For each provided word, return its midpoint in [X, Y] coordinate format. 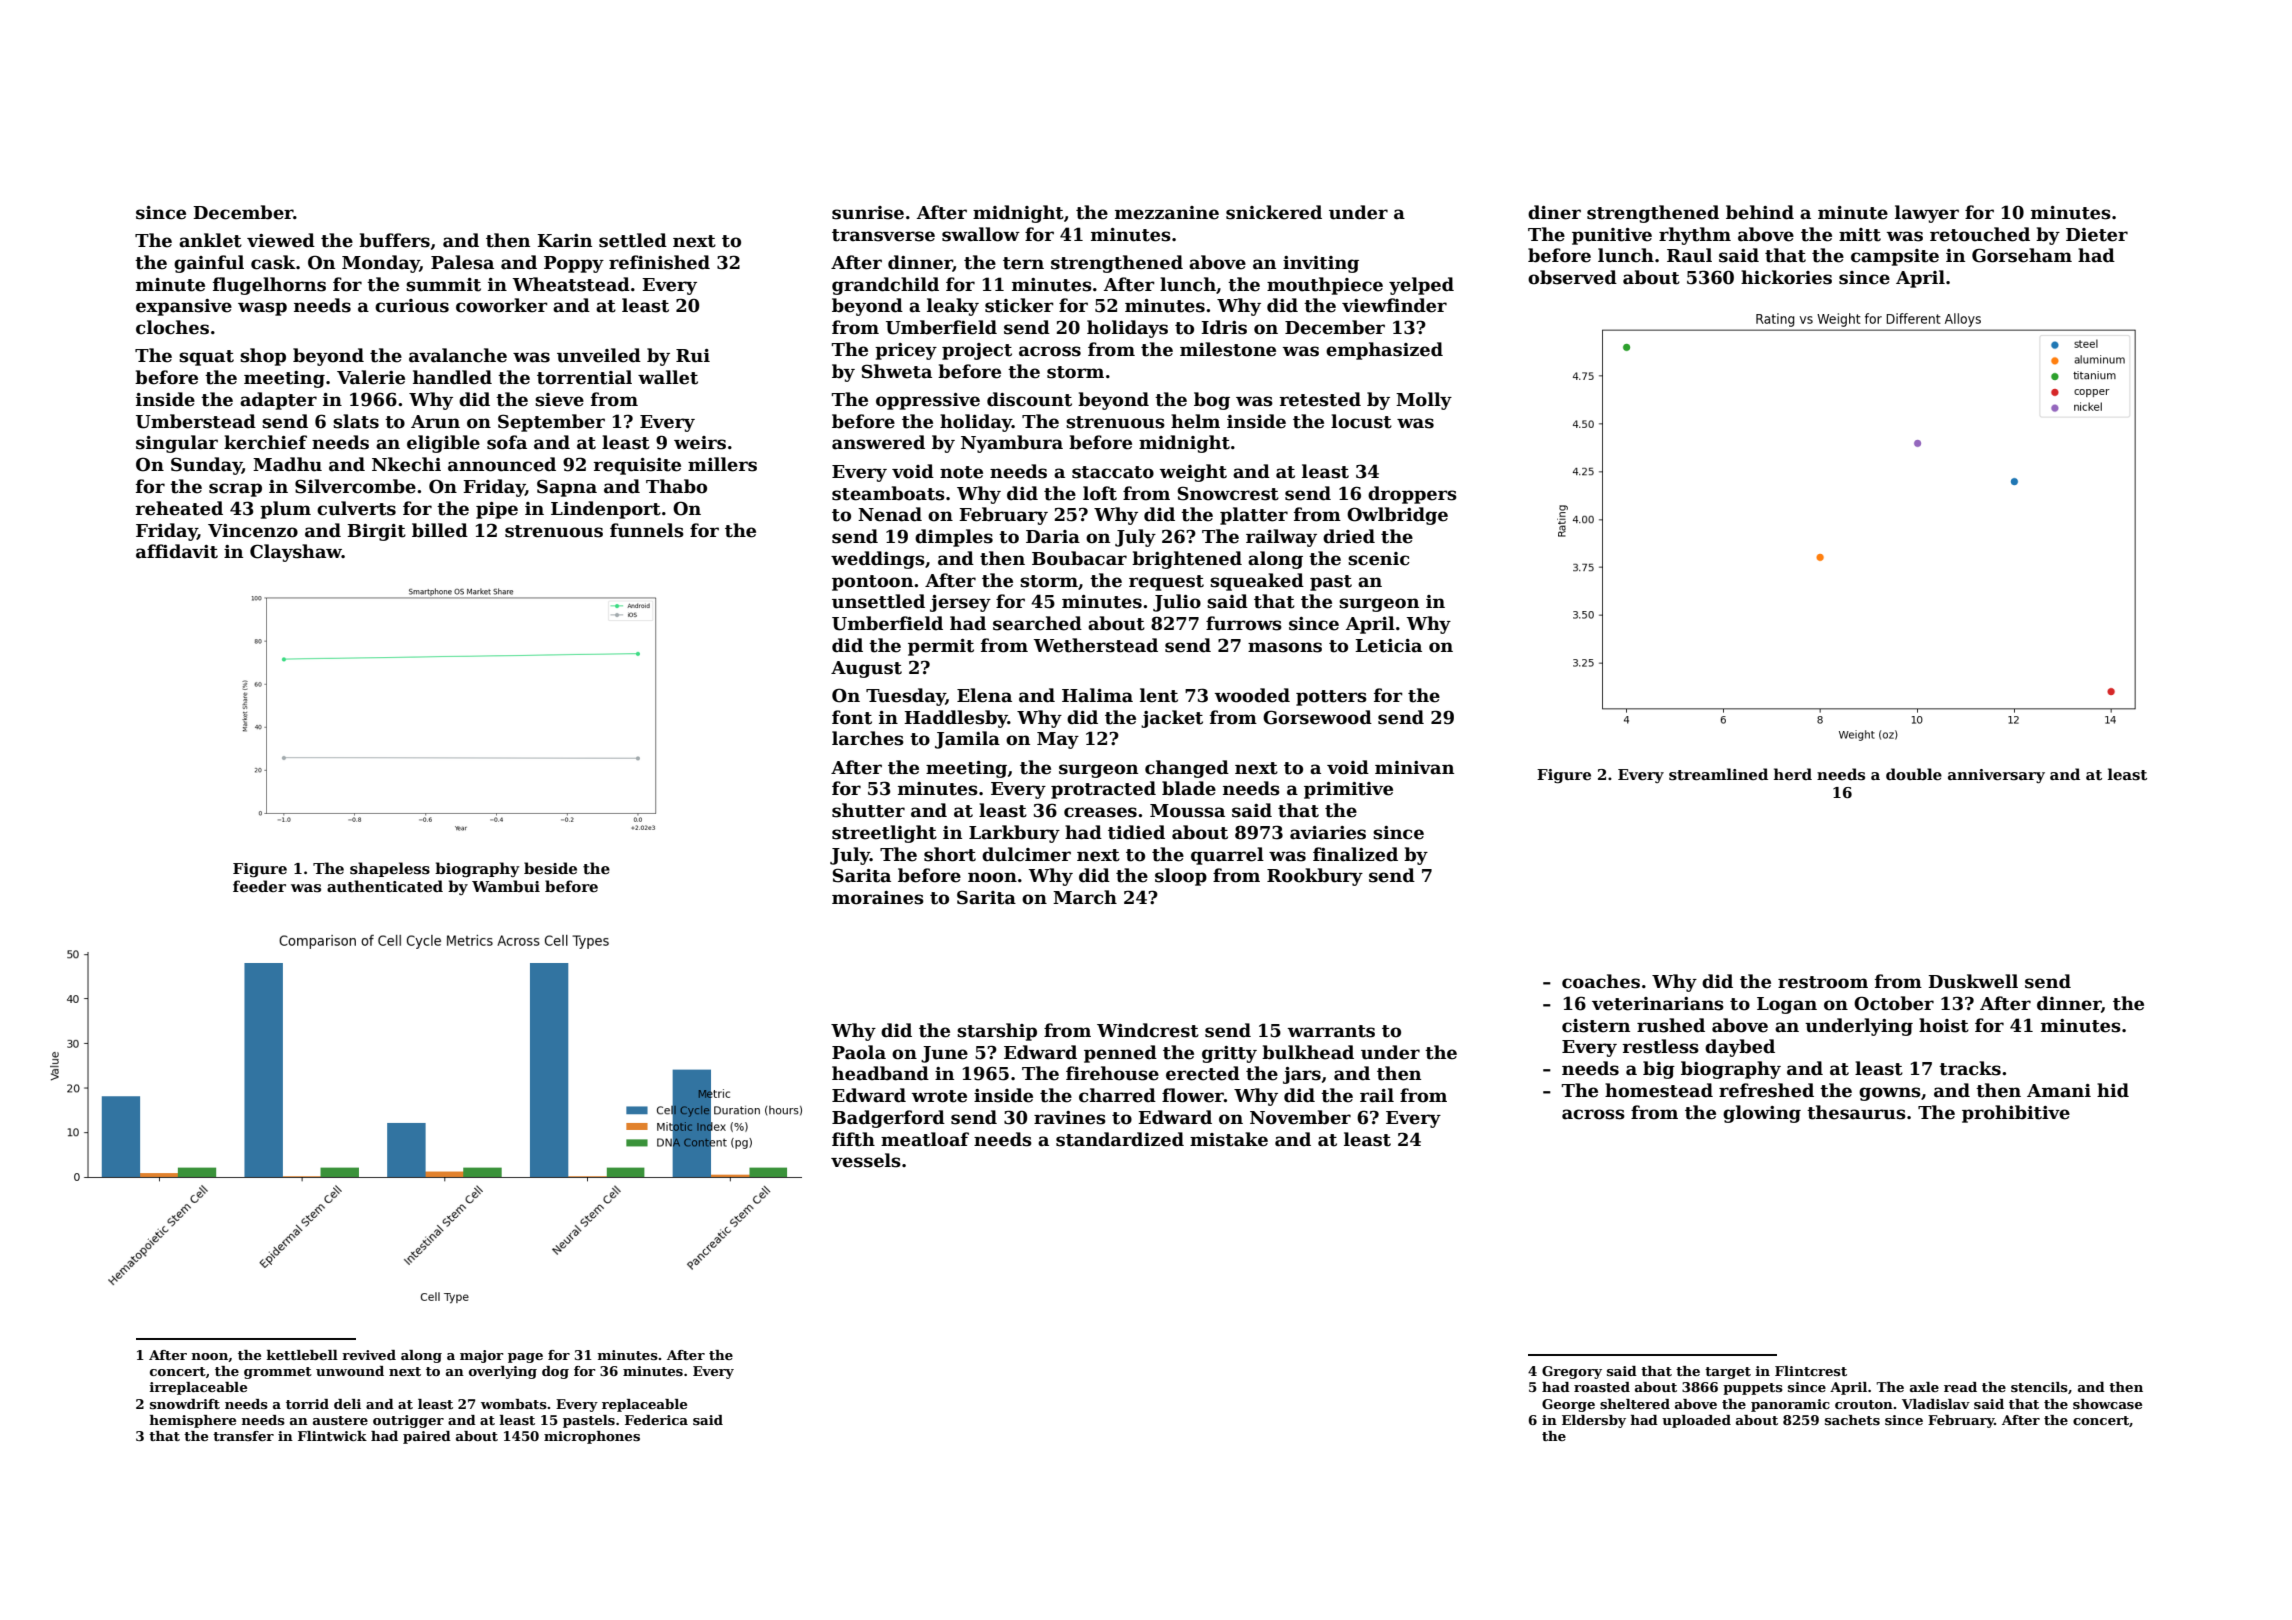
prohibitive [2016, 1114]
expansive [184, 307]
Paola [859, 1052]
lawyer [1927, 214]
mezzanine [1167, 213]
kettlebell [302, 1355]
